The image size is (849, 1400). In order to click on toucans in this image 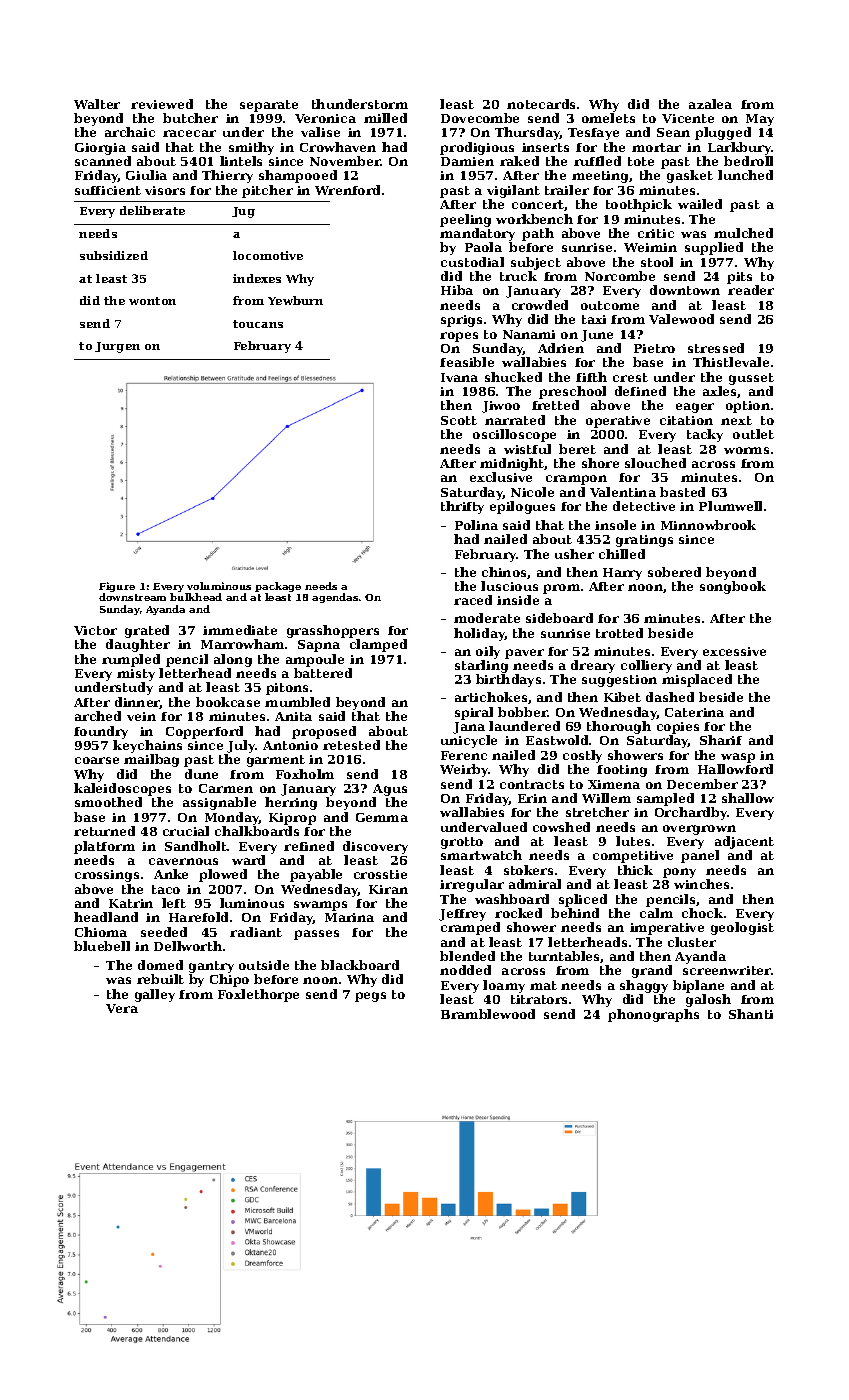, I will do `click(258, 324)`.
